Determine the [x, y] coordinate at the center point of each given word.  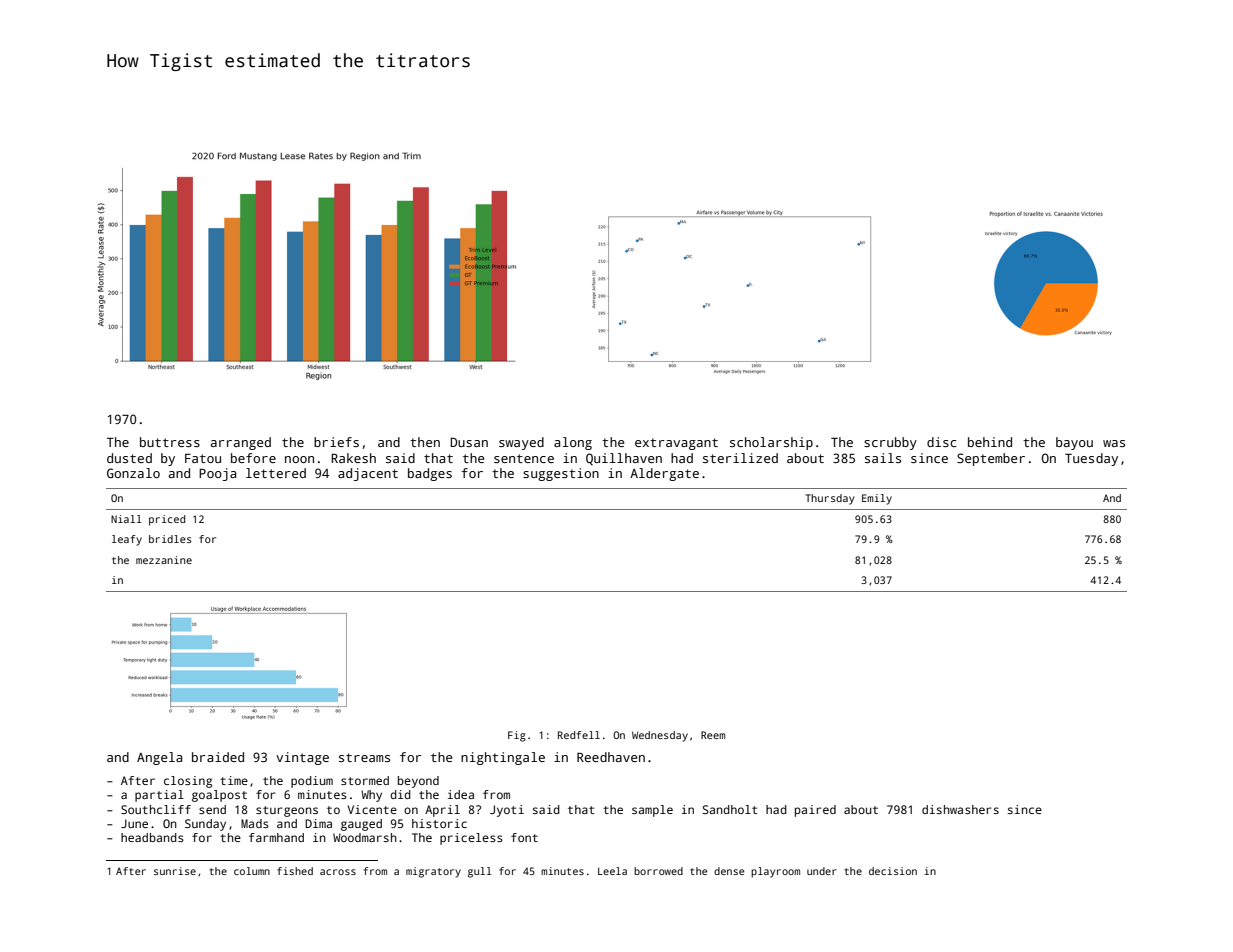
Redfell [579, 735]
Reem [713, 735]
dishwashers [960, 809]
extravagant [676, 444]
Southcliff [156, 809]
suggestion [561, 474]
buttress [170, 442]
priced [167, 520]
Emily [877, 499]
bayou [1074, 443]
